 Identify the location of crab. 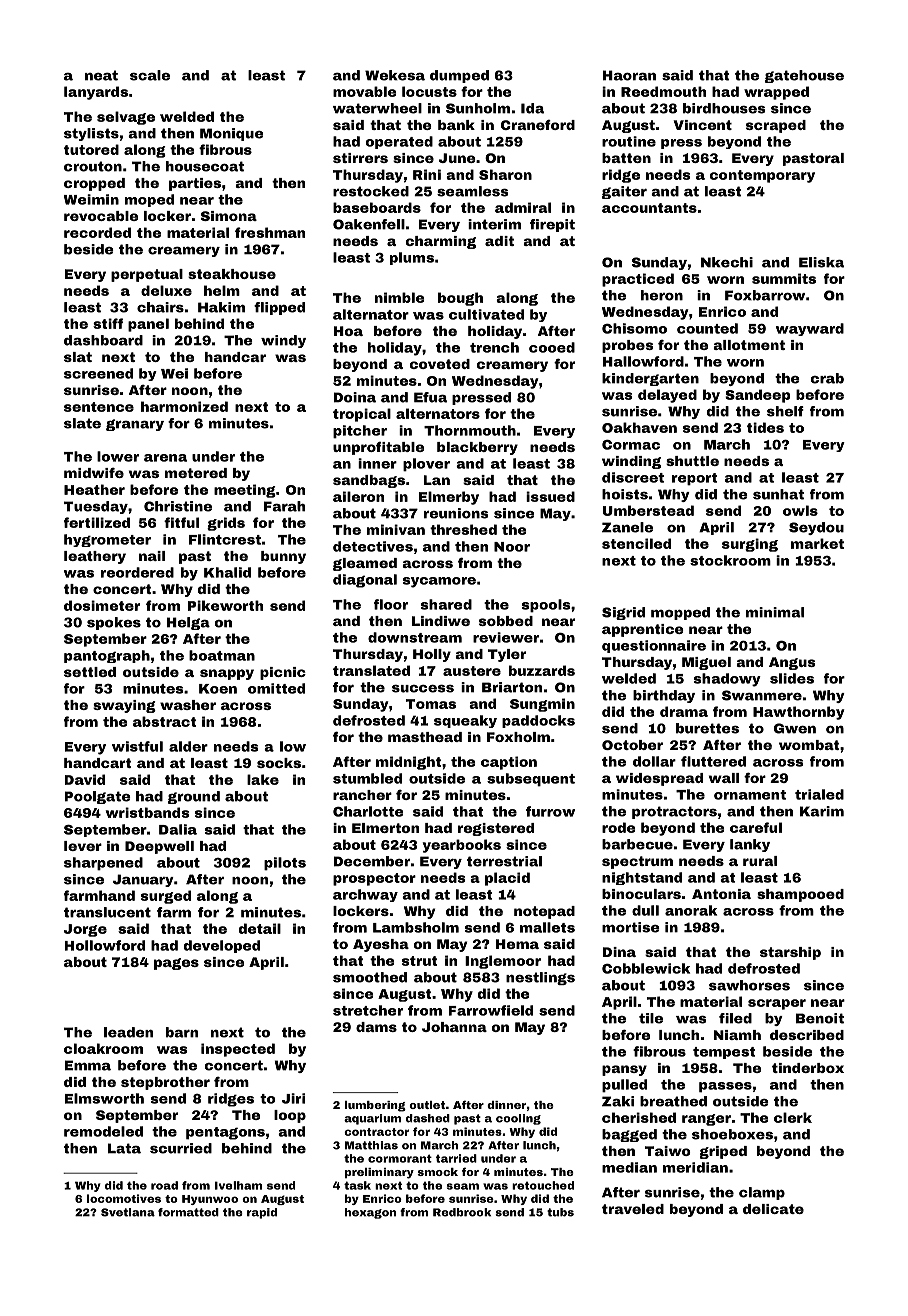
(827, 378).
